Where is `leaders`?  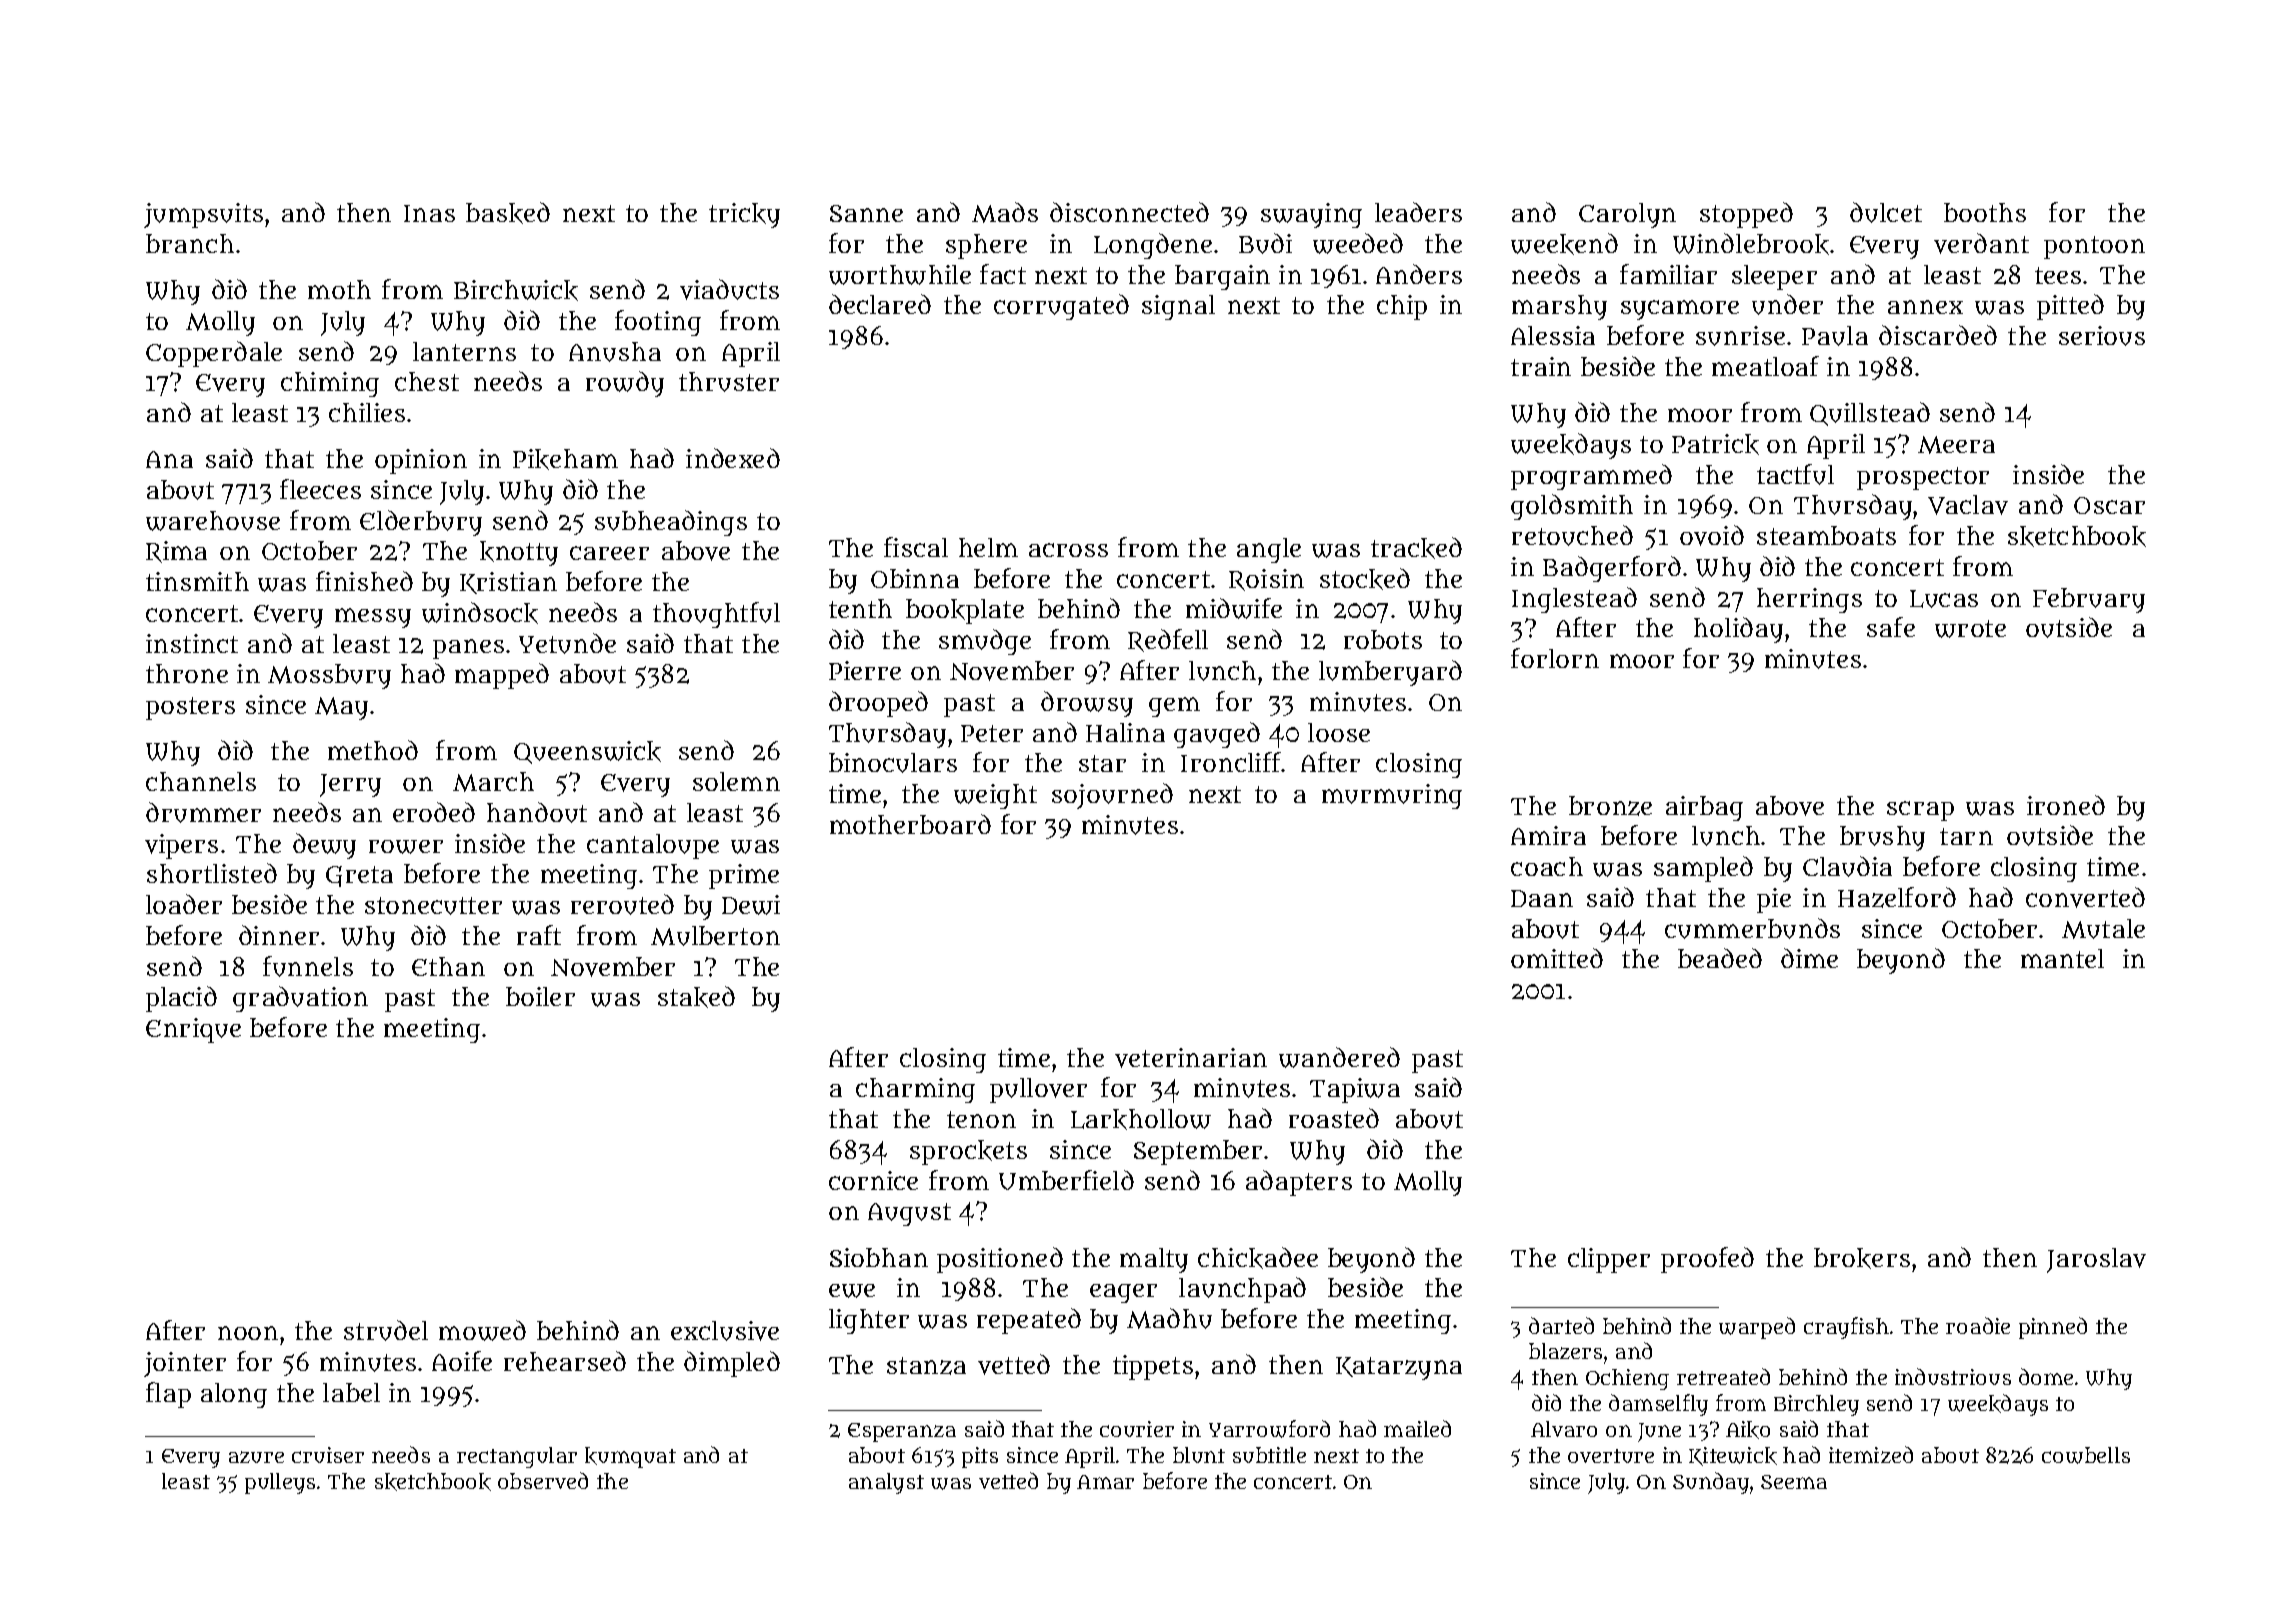 leaders is located at coordinates (1418, 212).
